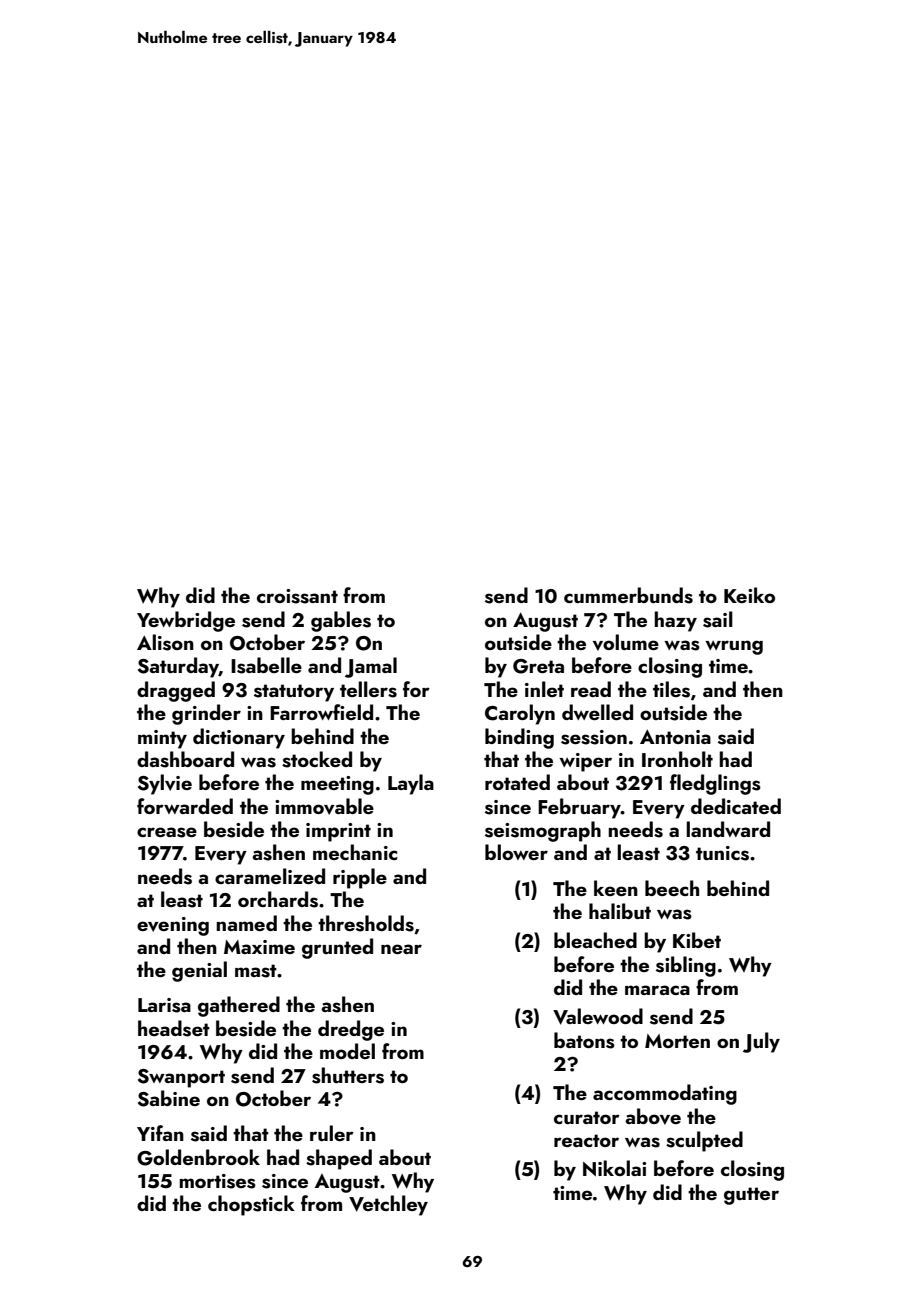 Image resolution: width=924 pixels, height=1311 pixels. What do you see at coordinates (174, 1028) in the screenshot?
I see `headset` at bounding box center [174, 1028].
